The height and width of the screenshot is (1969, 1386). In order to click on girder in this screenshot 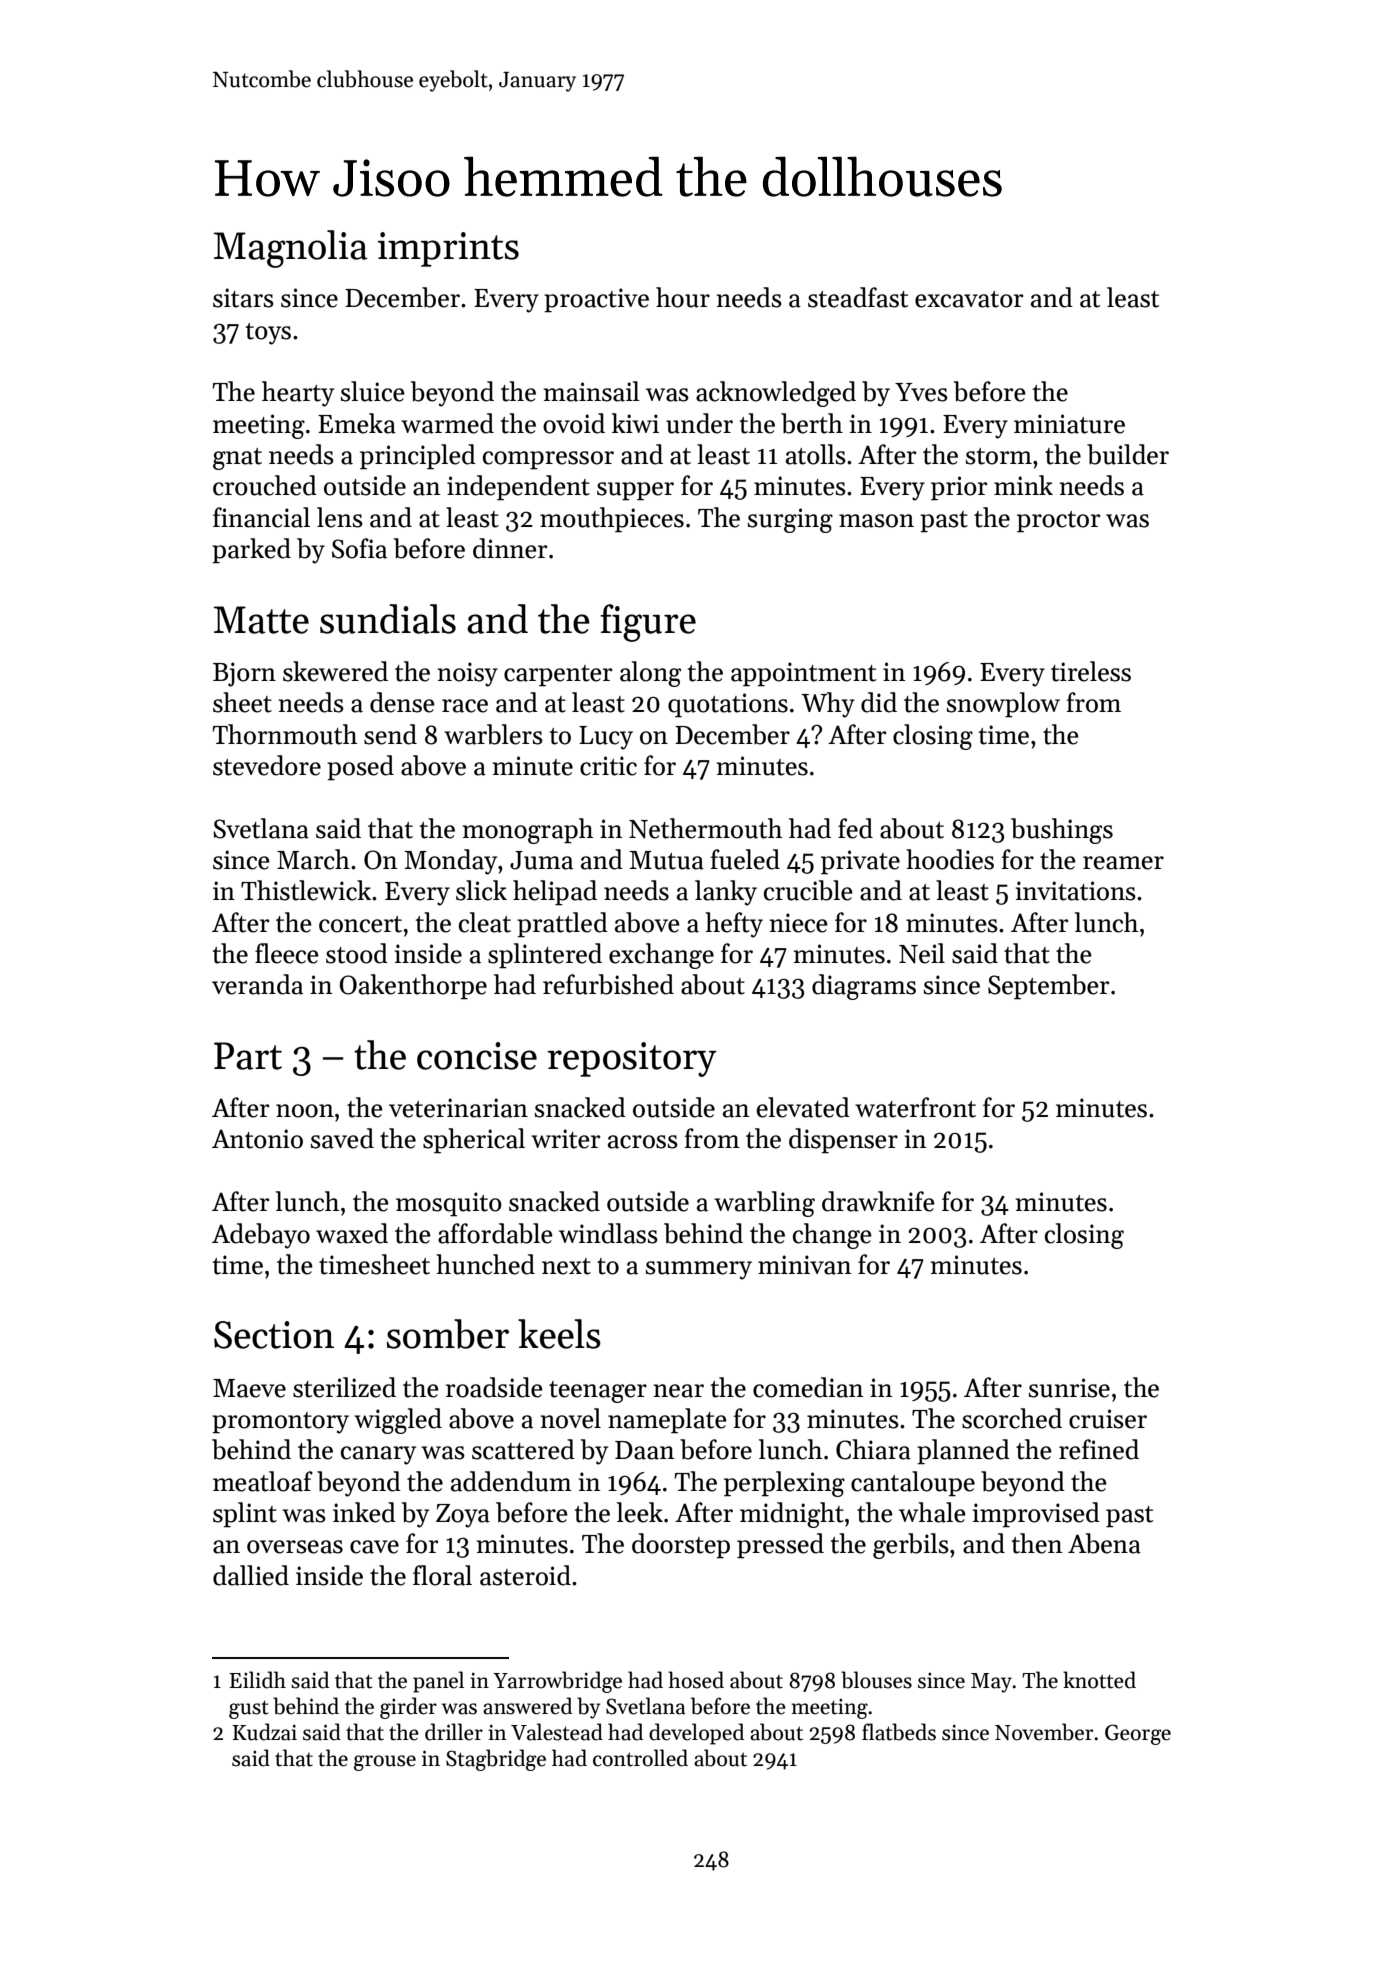, I will do `click(408, 1708)`.
